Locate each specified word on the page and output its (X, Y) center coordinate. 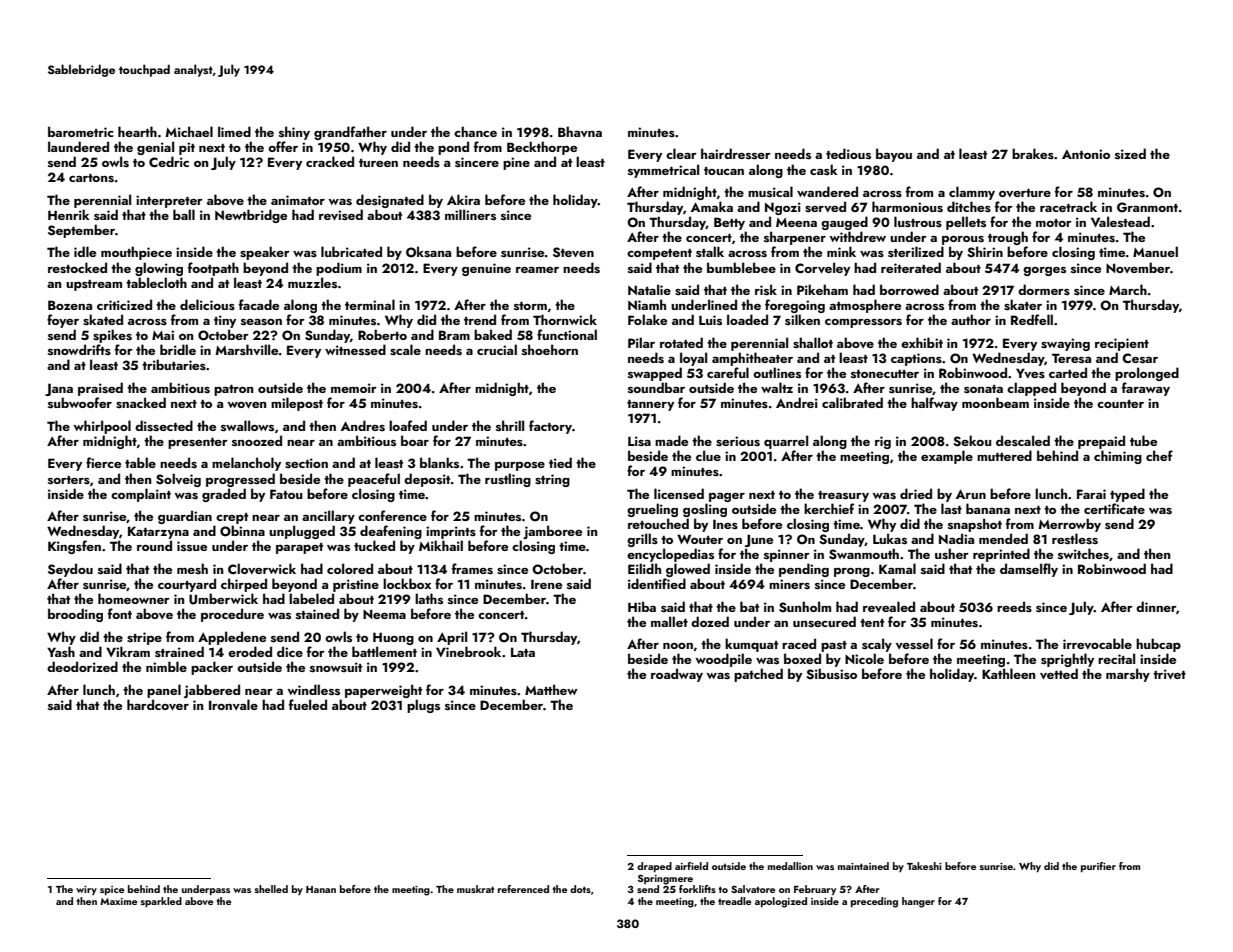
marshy (1128, 675)
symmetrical (663, 171)
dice (290, 651)
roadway (677, 675)
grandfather (350, 133)
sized (1130, 154)
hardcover (158, 705)
